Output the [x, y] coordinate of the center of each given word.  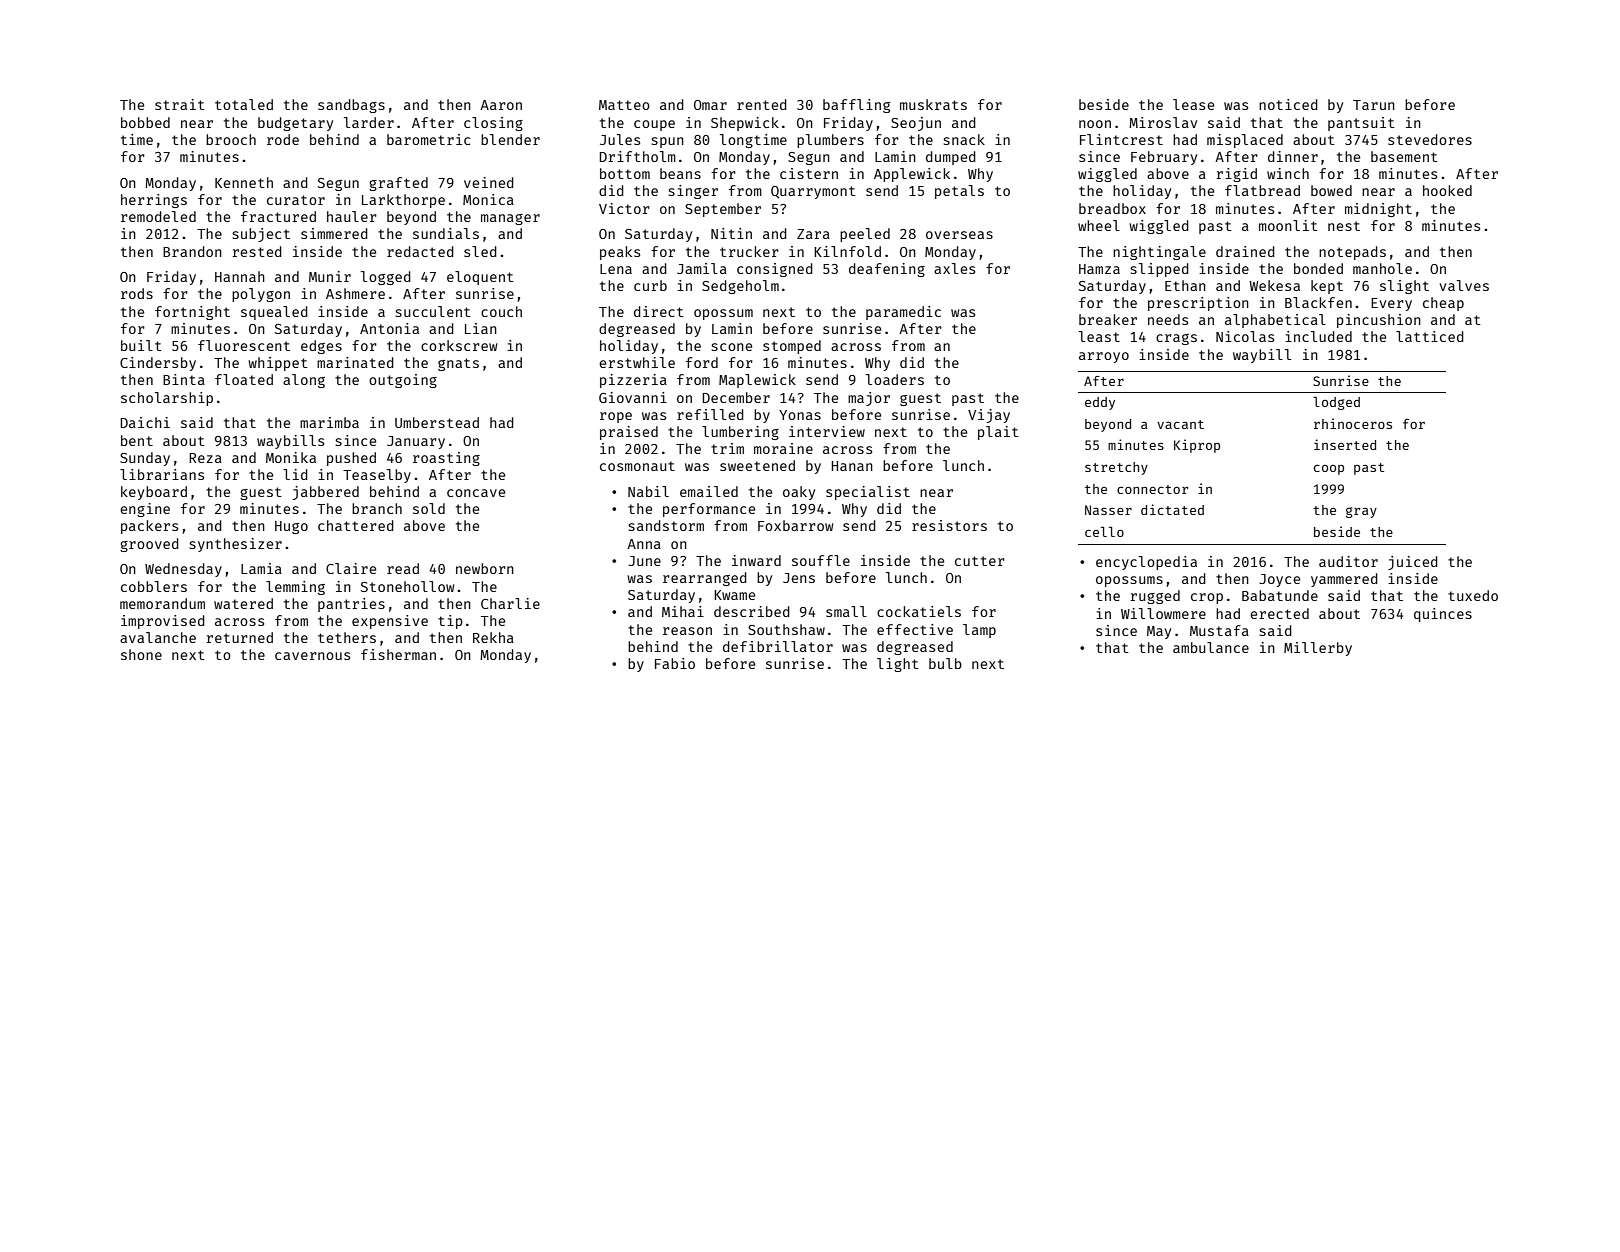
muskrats [933, 104]
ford [702, 362]
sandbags [351, 106]
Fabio [675, 663]
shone [141, 654]
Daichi [145, 422]
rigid [1236, 175]
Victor [624, 208]
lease [1193, 104]
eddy [1100, 403]
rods [137, 293]
